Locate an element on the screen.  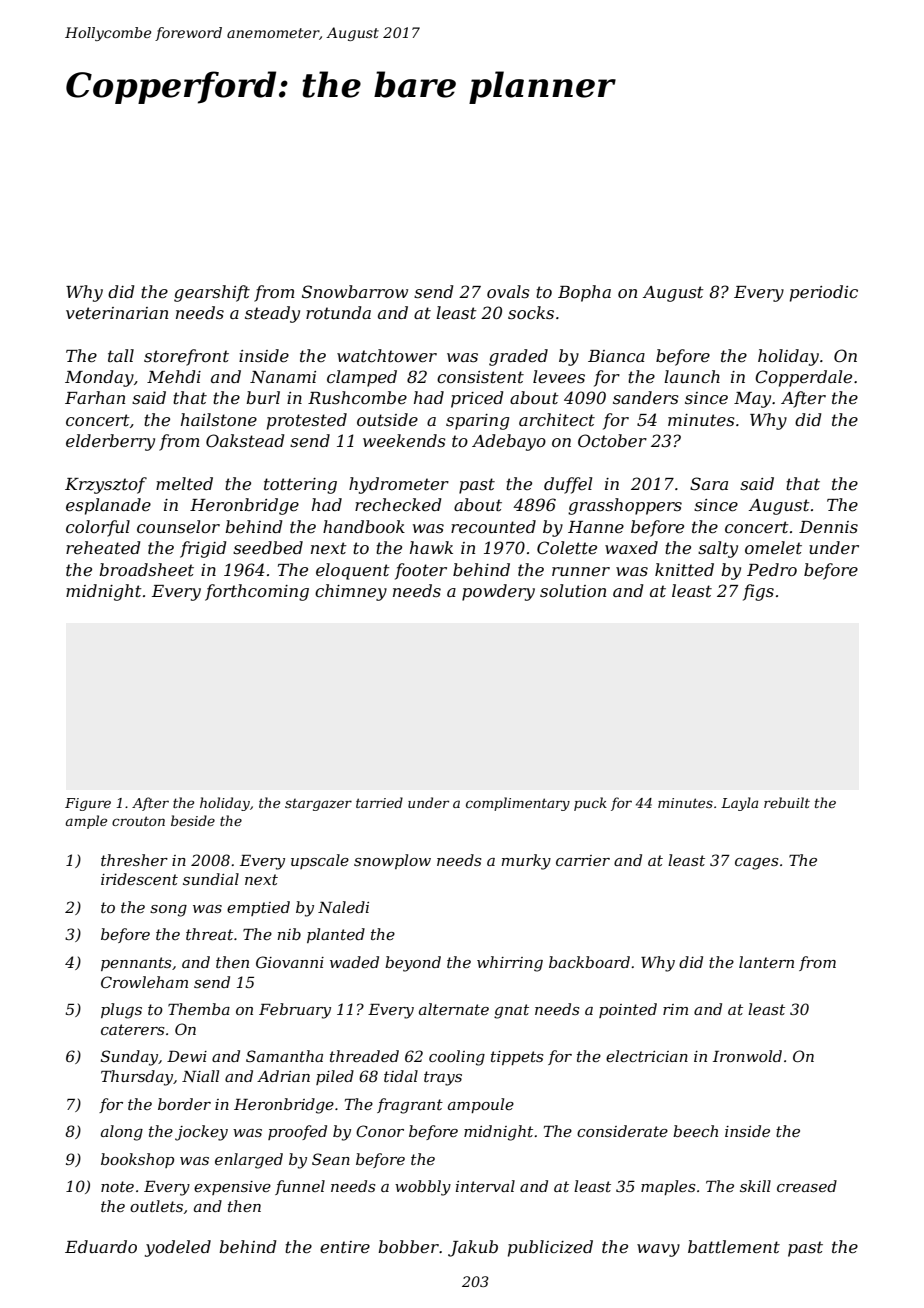
plugs is located at coordinates (121, 1011).
